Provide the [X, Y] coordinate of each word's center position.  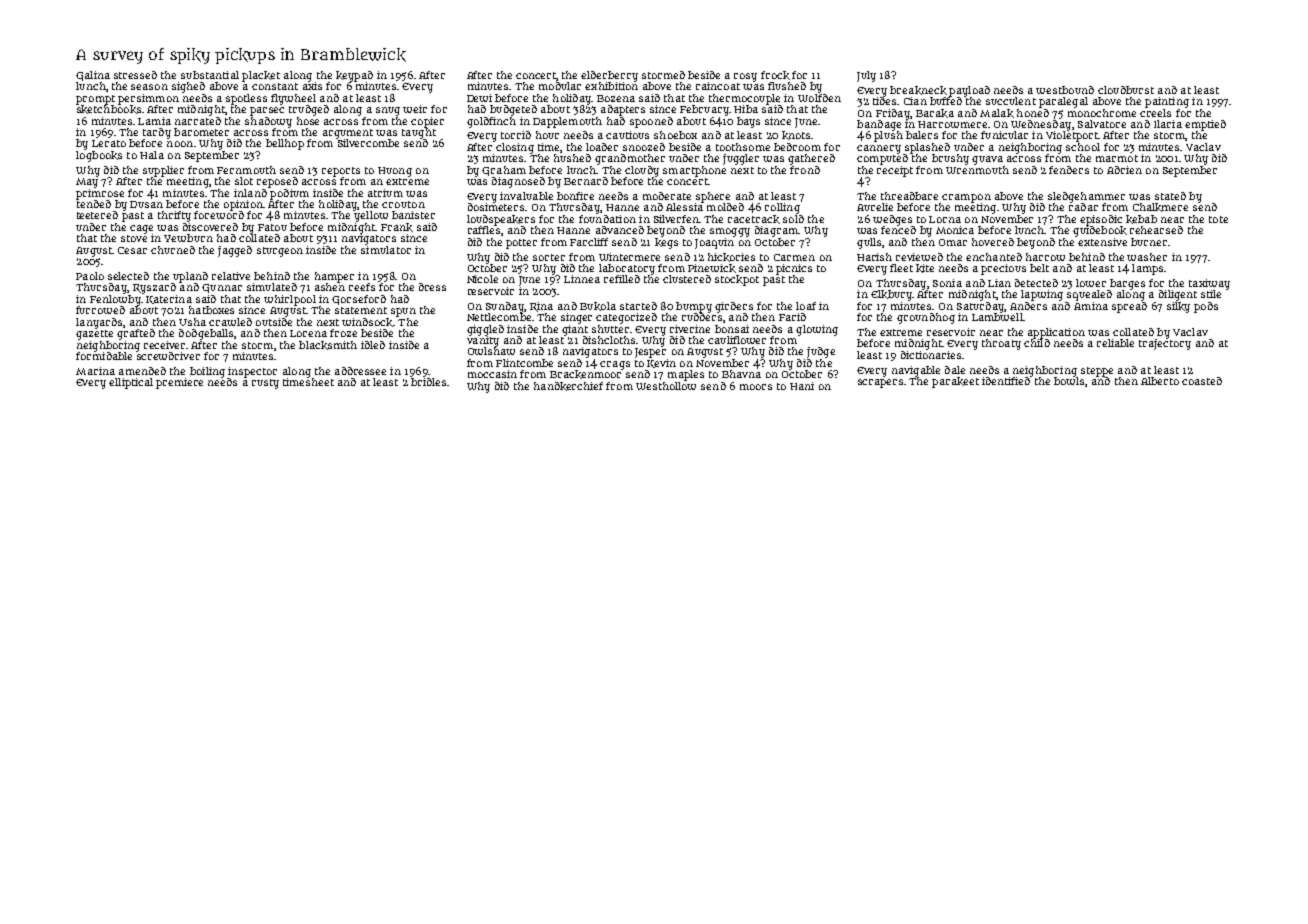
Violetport [1072, 136]
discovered [210, 227]
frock [775, 75]
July [866, 76]
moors [756, 387]
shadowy [268, 122]
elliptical [131, 383]
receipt [895, 171]
